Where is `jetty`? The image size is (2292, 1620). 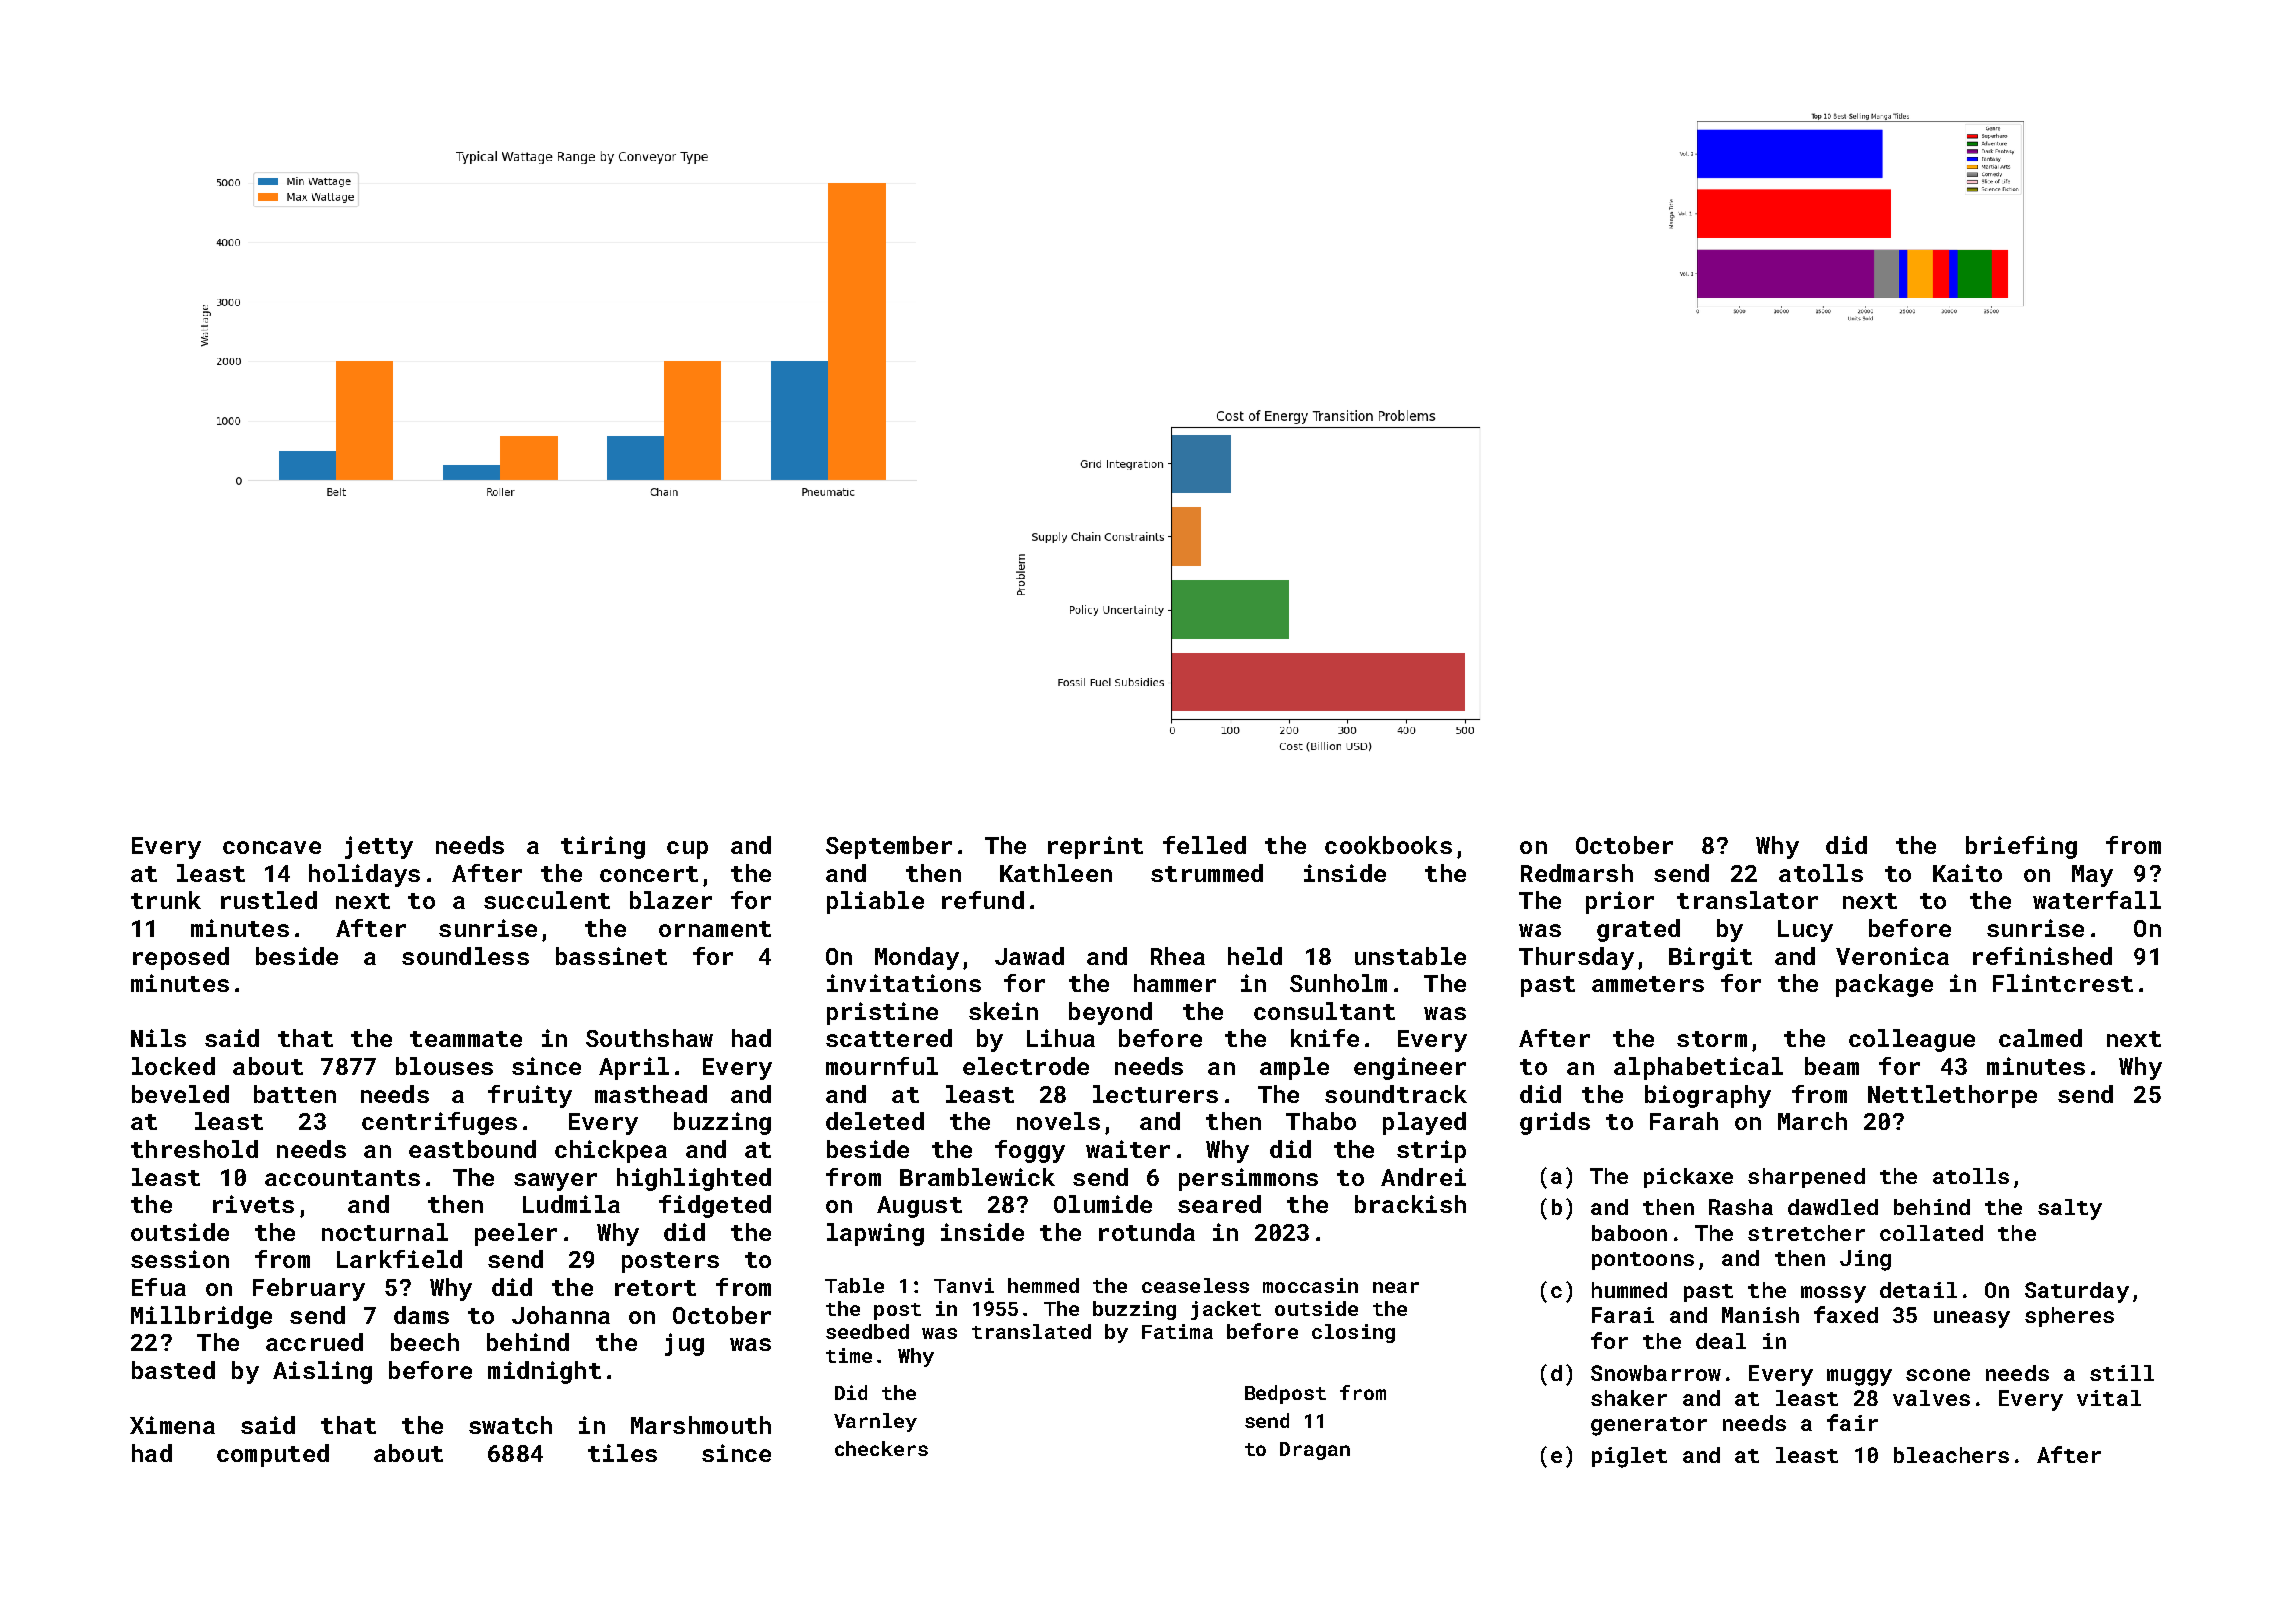
jetty is located at coordinates (379, 847).
